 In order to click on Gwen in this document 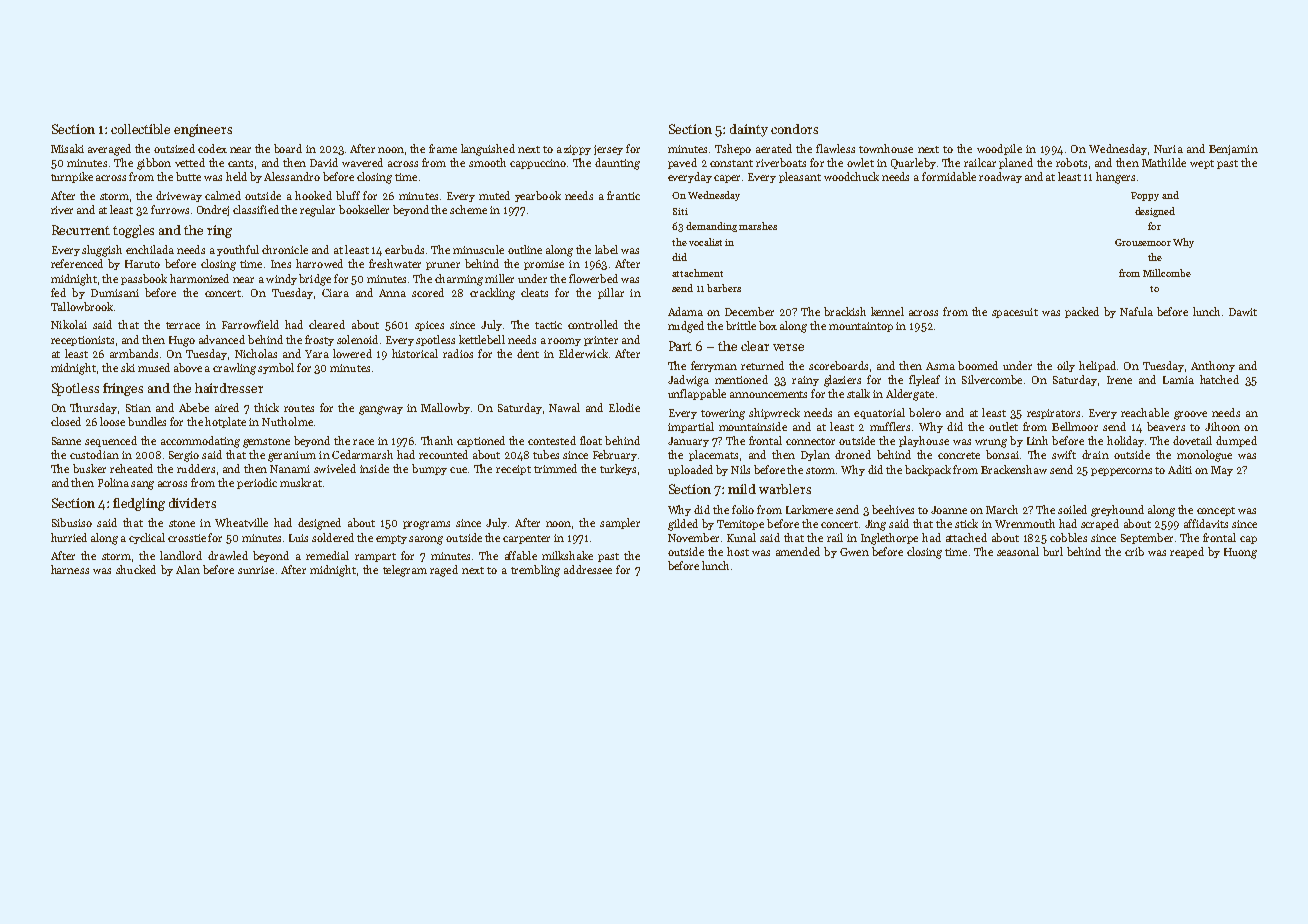, I will do `click(854, 552)`.
